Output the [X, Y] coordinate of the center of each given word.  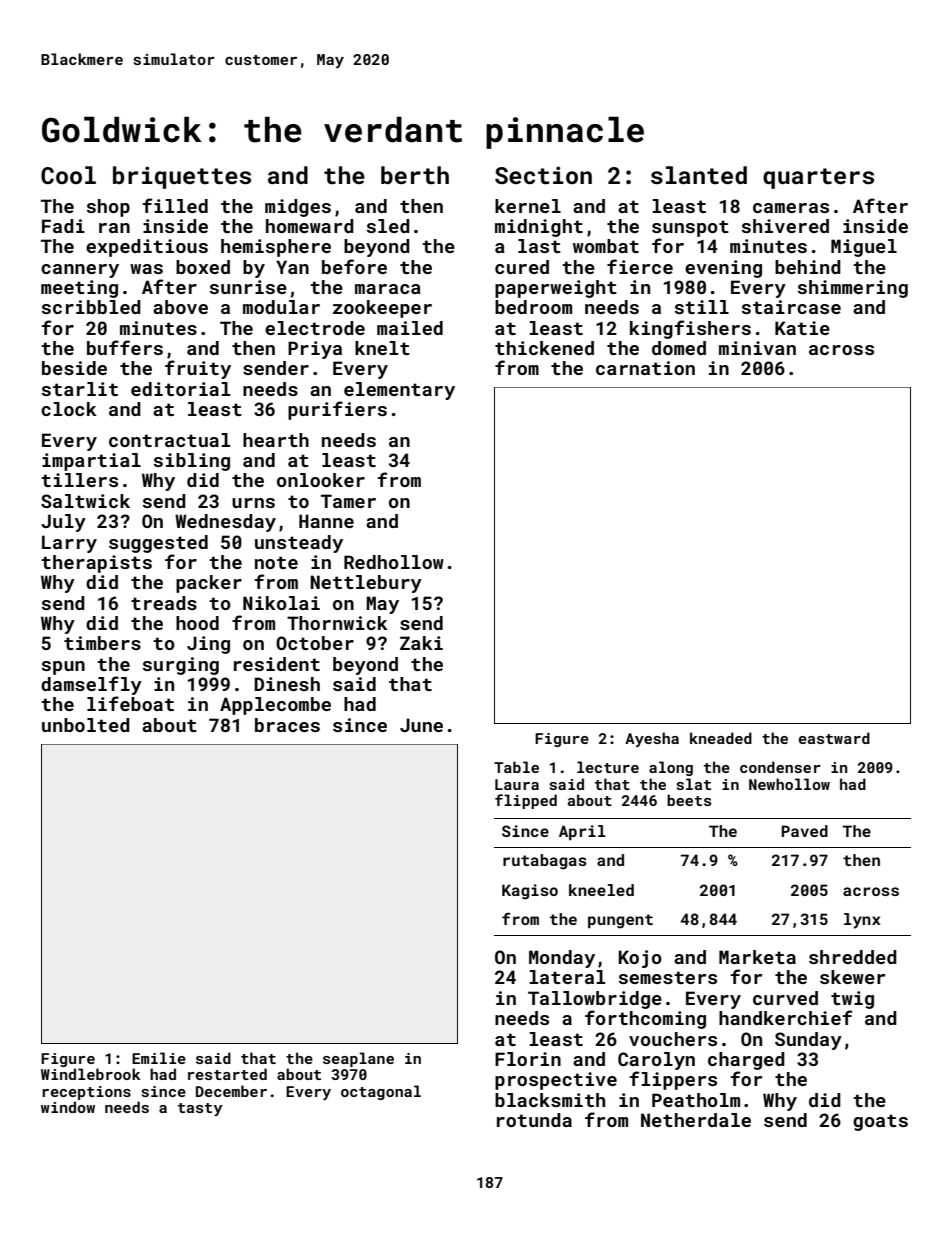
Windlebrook [91, 1074]
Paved [804, 831]
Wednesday [225, 523]
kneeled [601, 890]
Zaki [421, 643]
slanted [699, 175]
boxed [203, 267]
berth [415, 175]
